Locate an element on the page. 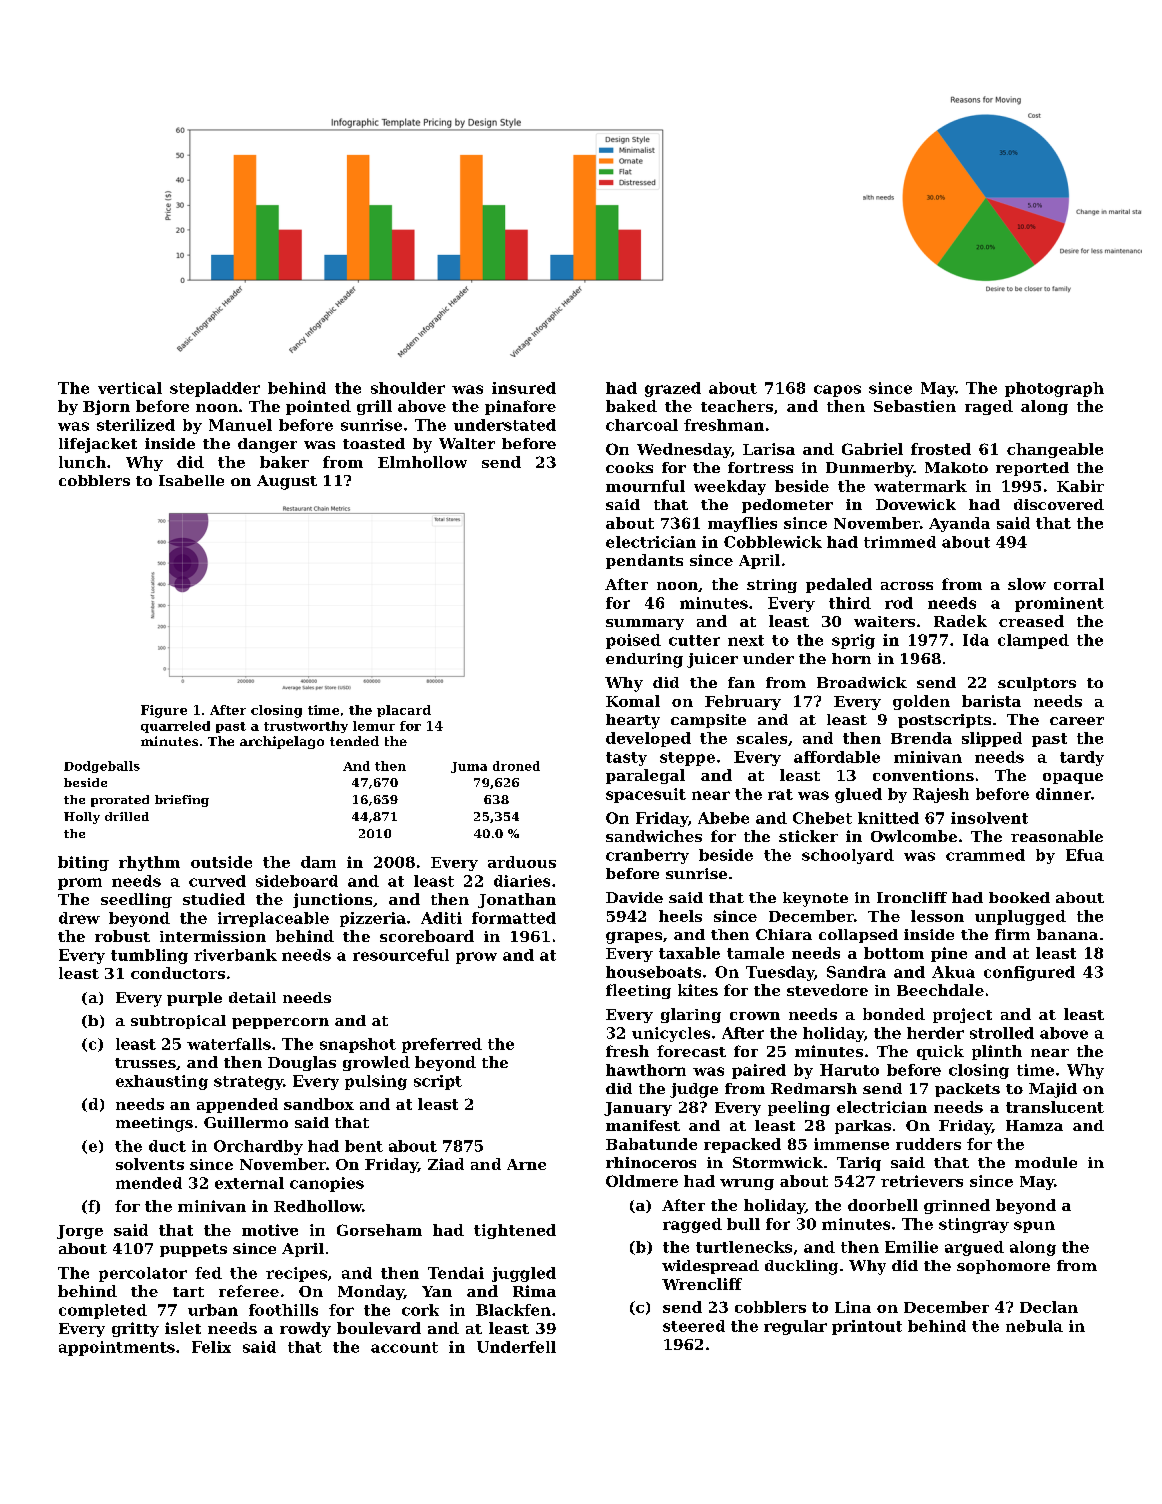 The image size is (1162, 1504). banana is located at coordinates (1067, 934).
